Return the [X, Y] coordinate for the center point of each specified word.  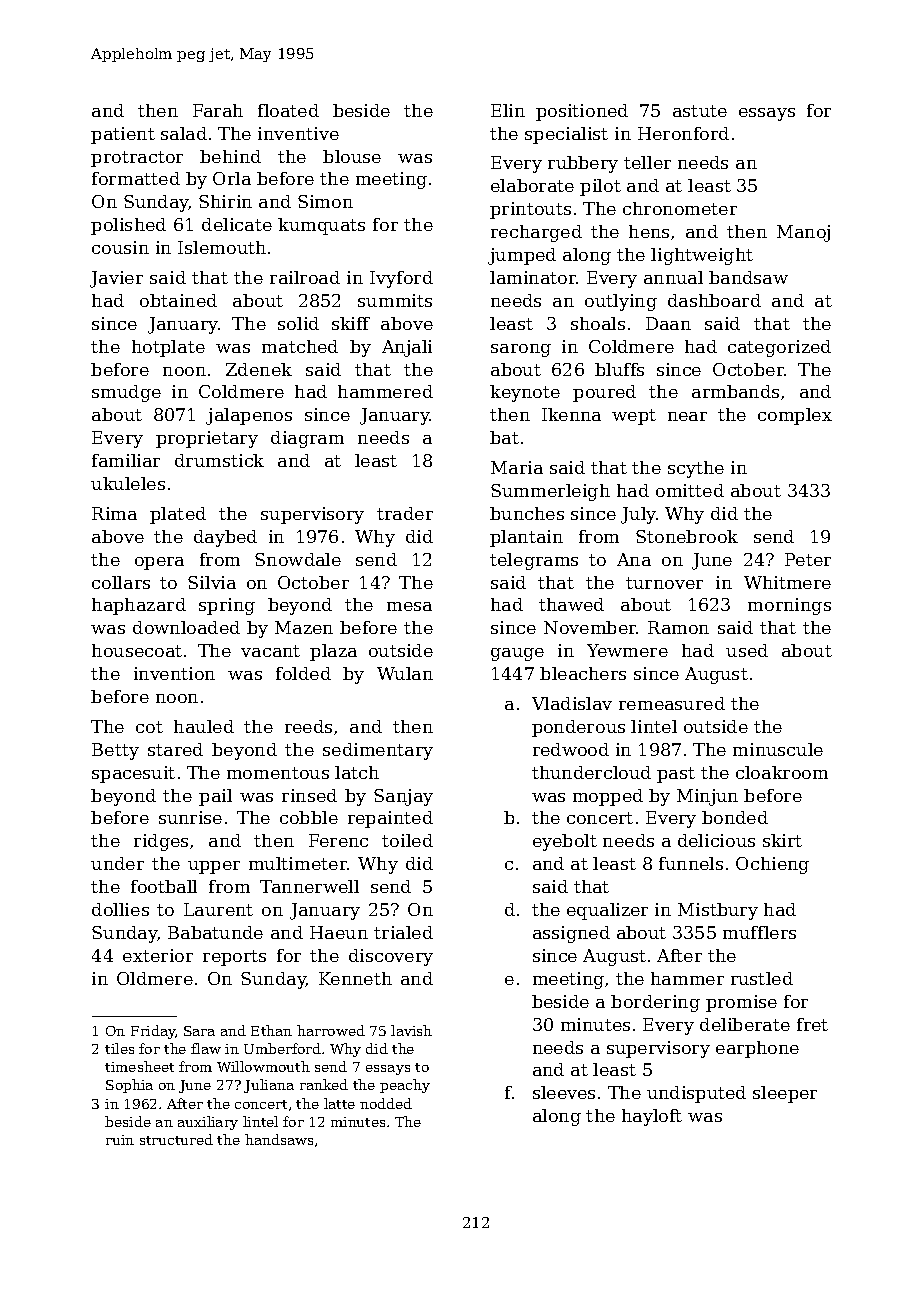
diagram [307, 439]
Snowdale [298, 559]
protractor [137, 159]
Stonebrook [687, 536]
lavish [411, 1030]
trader [405, 513]
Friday [153, 1032]
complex [795, 416]
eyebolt [565, 842]
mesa [409, 606]
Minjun [707, 797]
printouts [530, 210]
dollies [120, 909]
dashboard [714, 300]
